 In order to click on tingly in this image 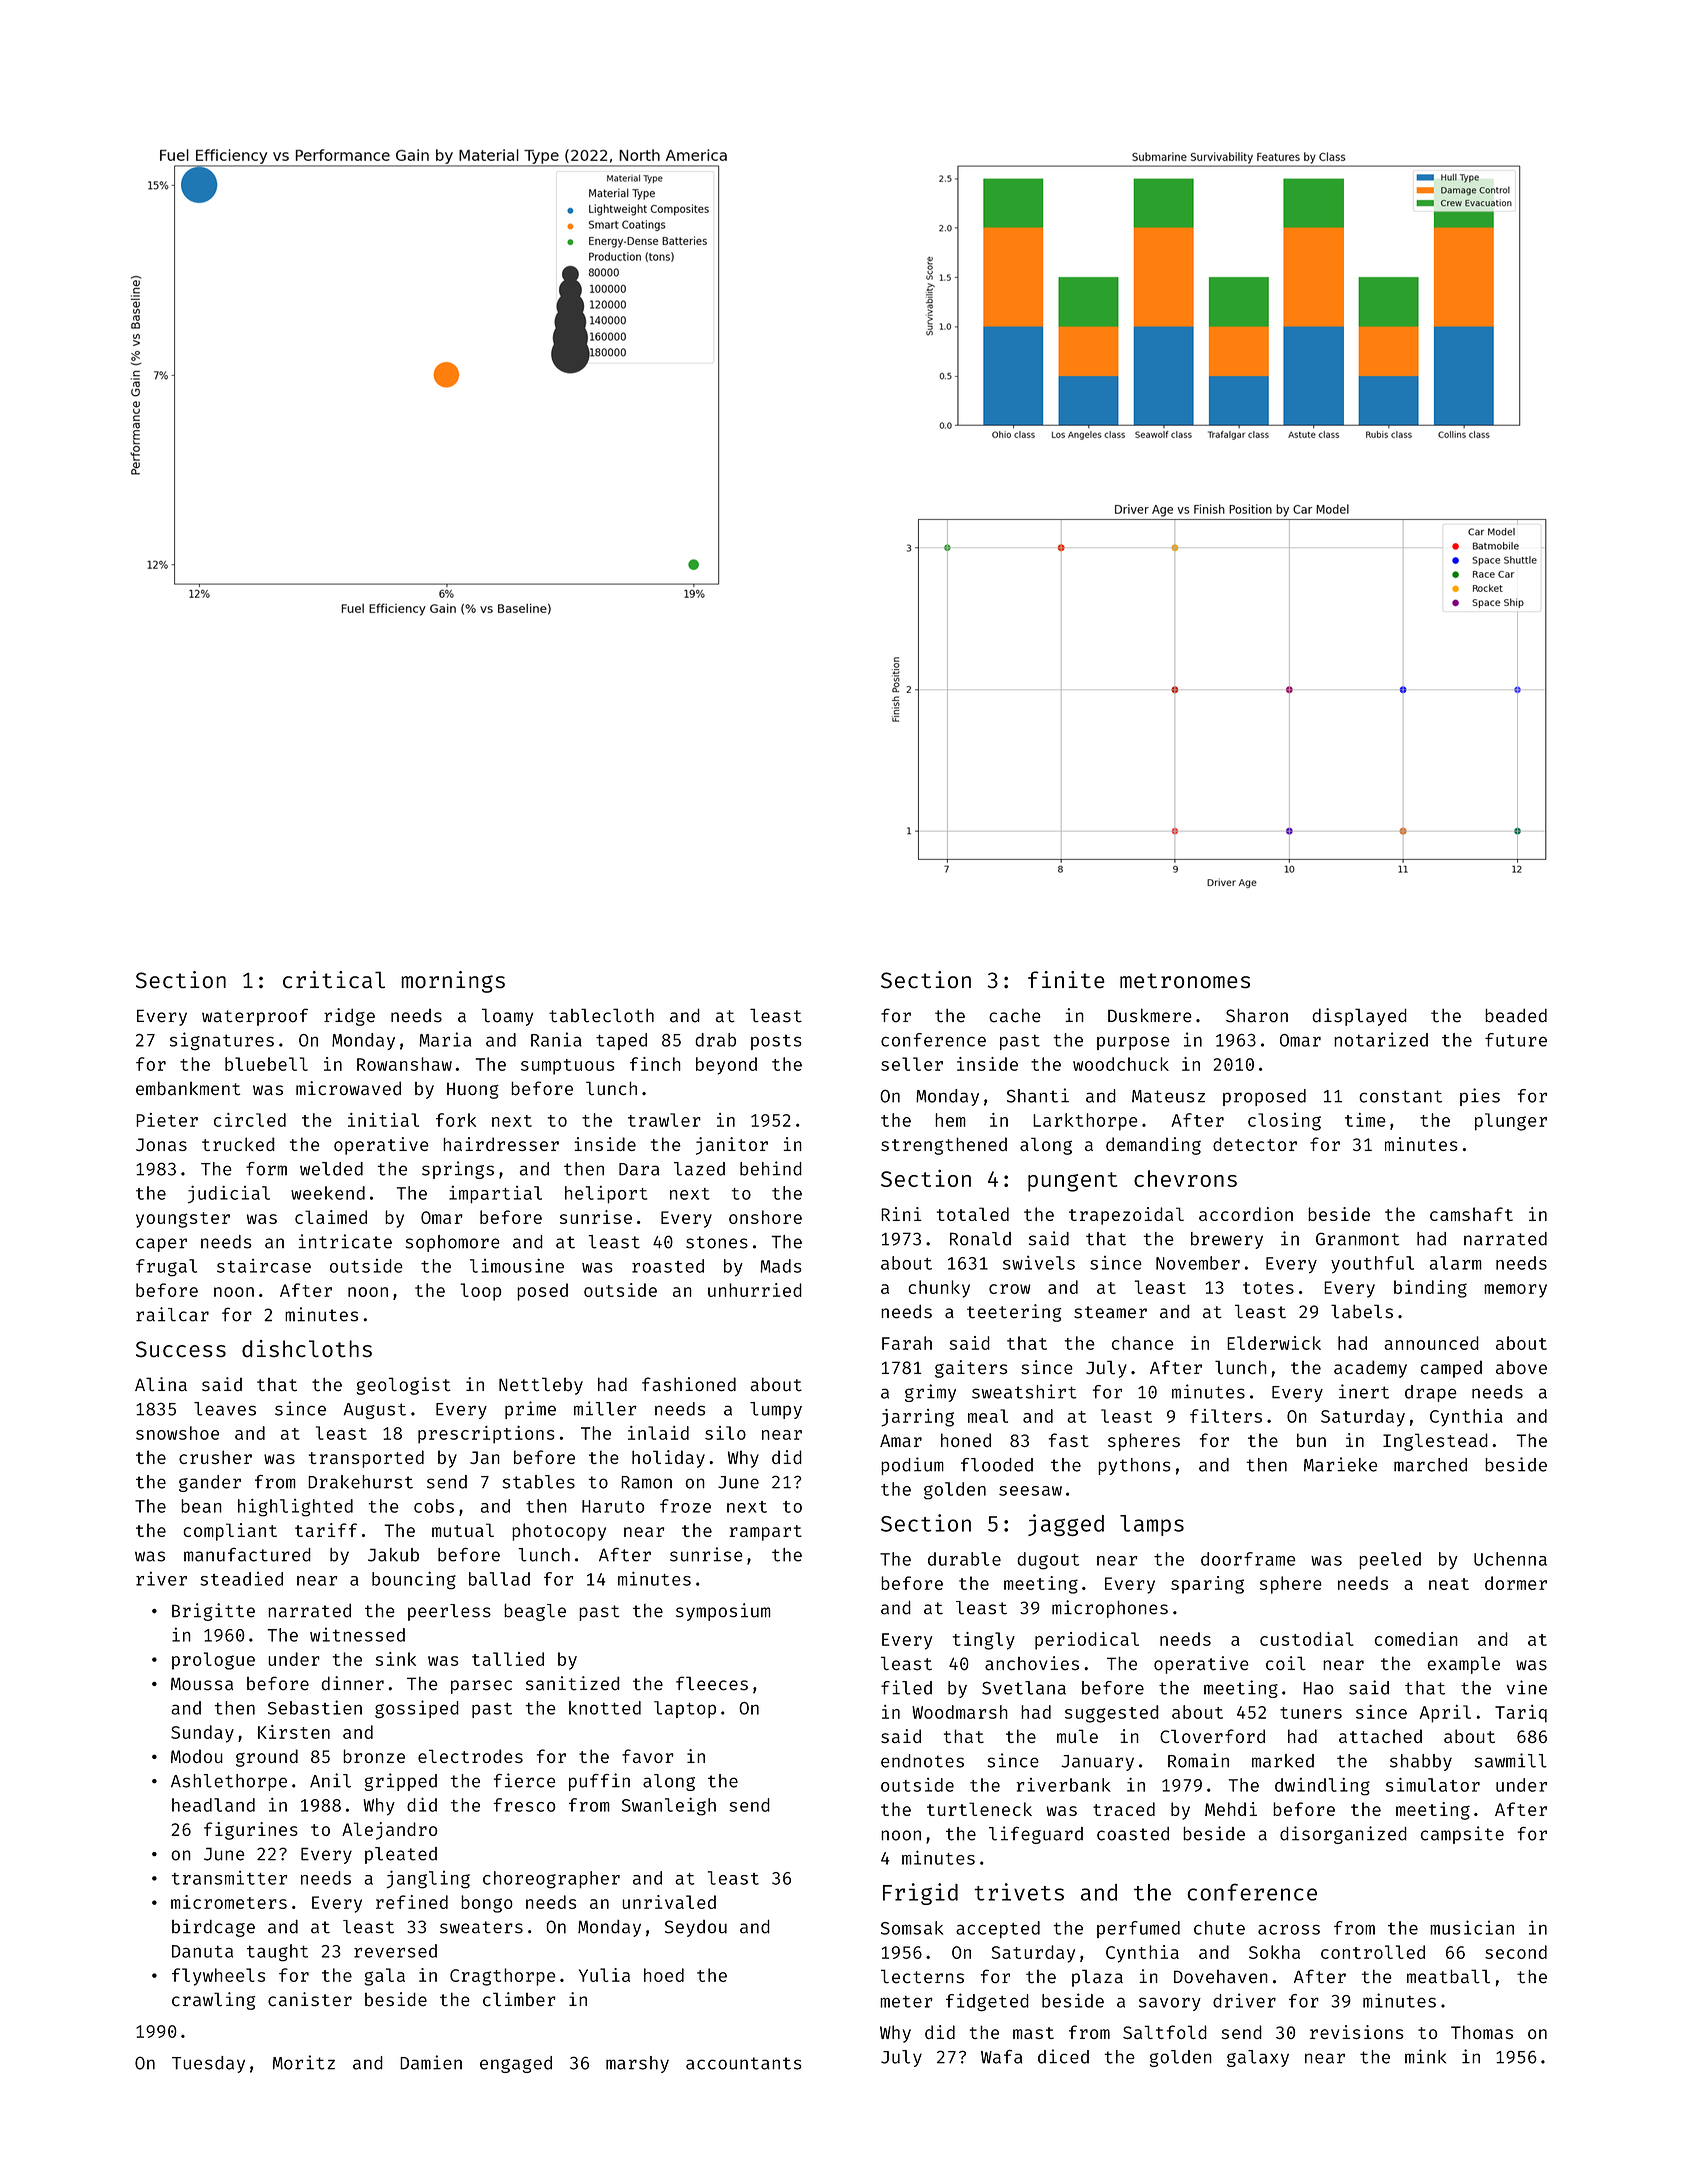, I will do `click(984, 1641)`.
